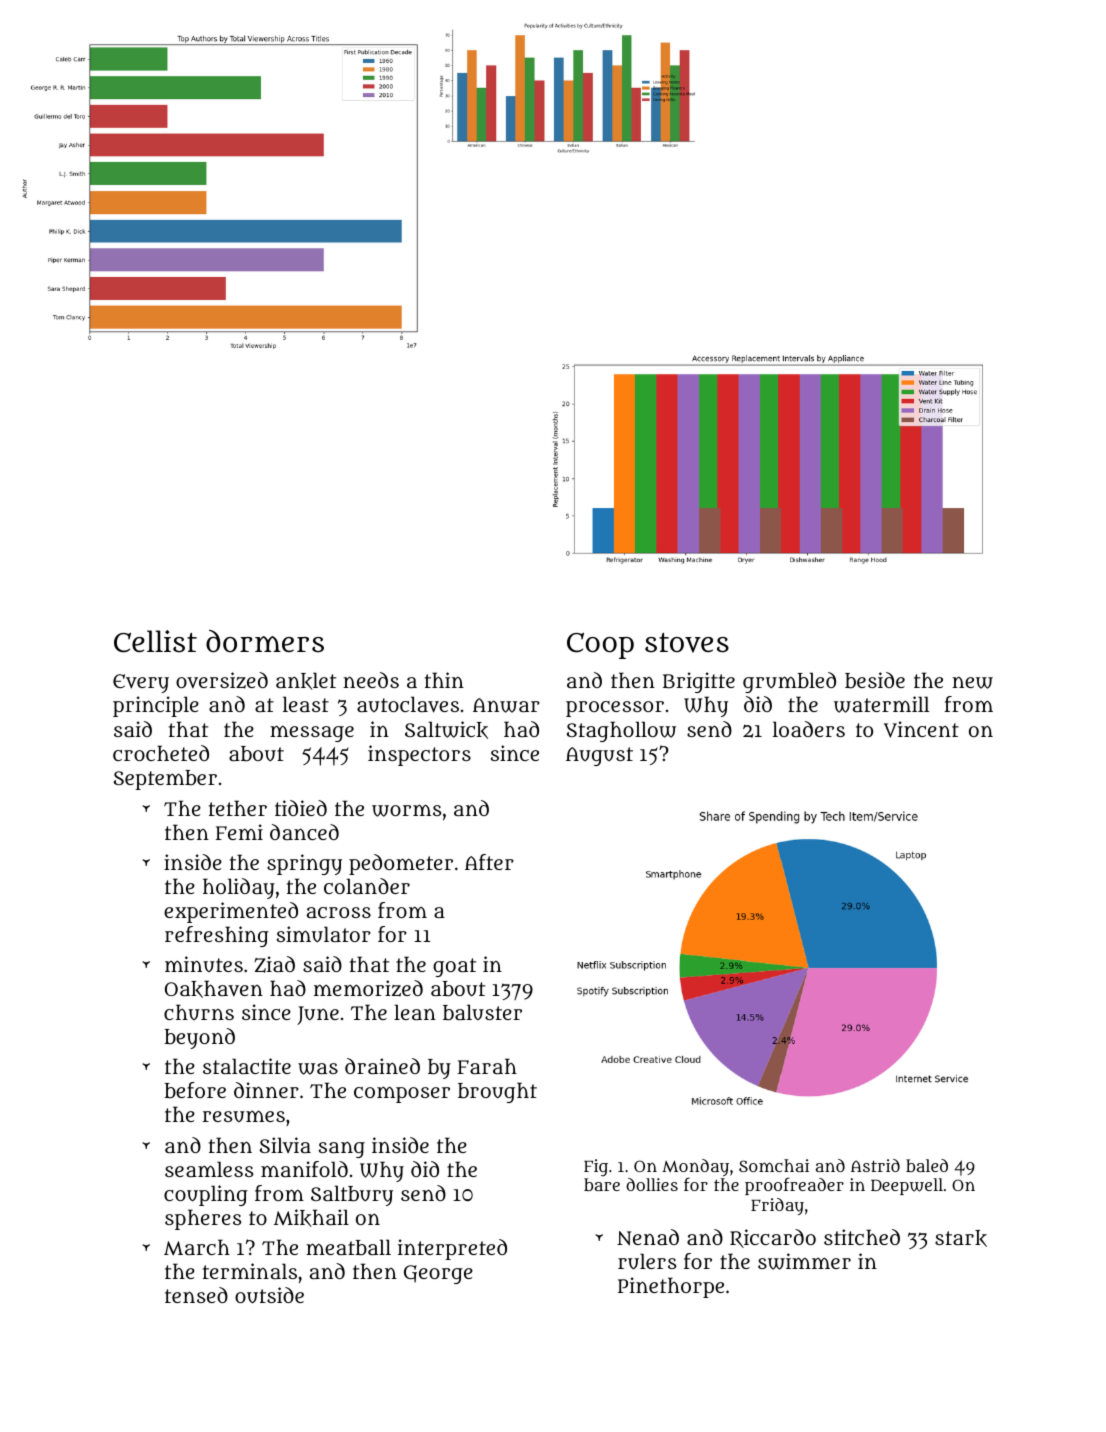  Describe the element at coordinates (774, 1165) in the screenshot. I see `Somchai` at that location.
